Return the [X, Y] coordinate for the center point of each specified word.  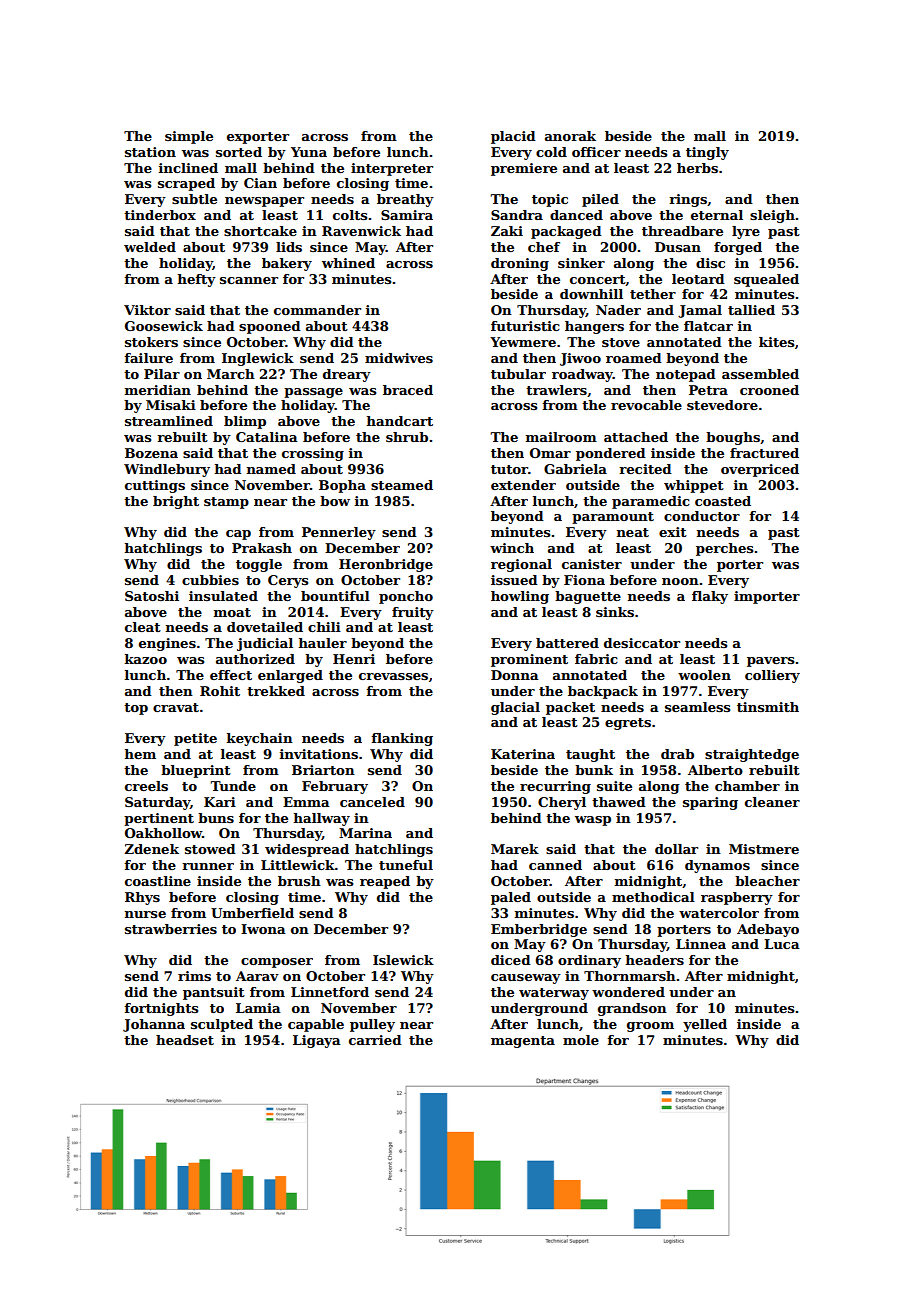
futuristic [525, 326]
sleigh [772, 216]
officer [596, 152]
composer [277, 963]
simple [189, 137]
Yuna [309, 152]
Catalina [267, 437]
